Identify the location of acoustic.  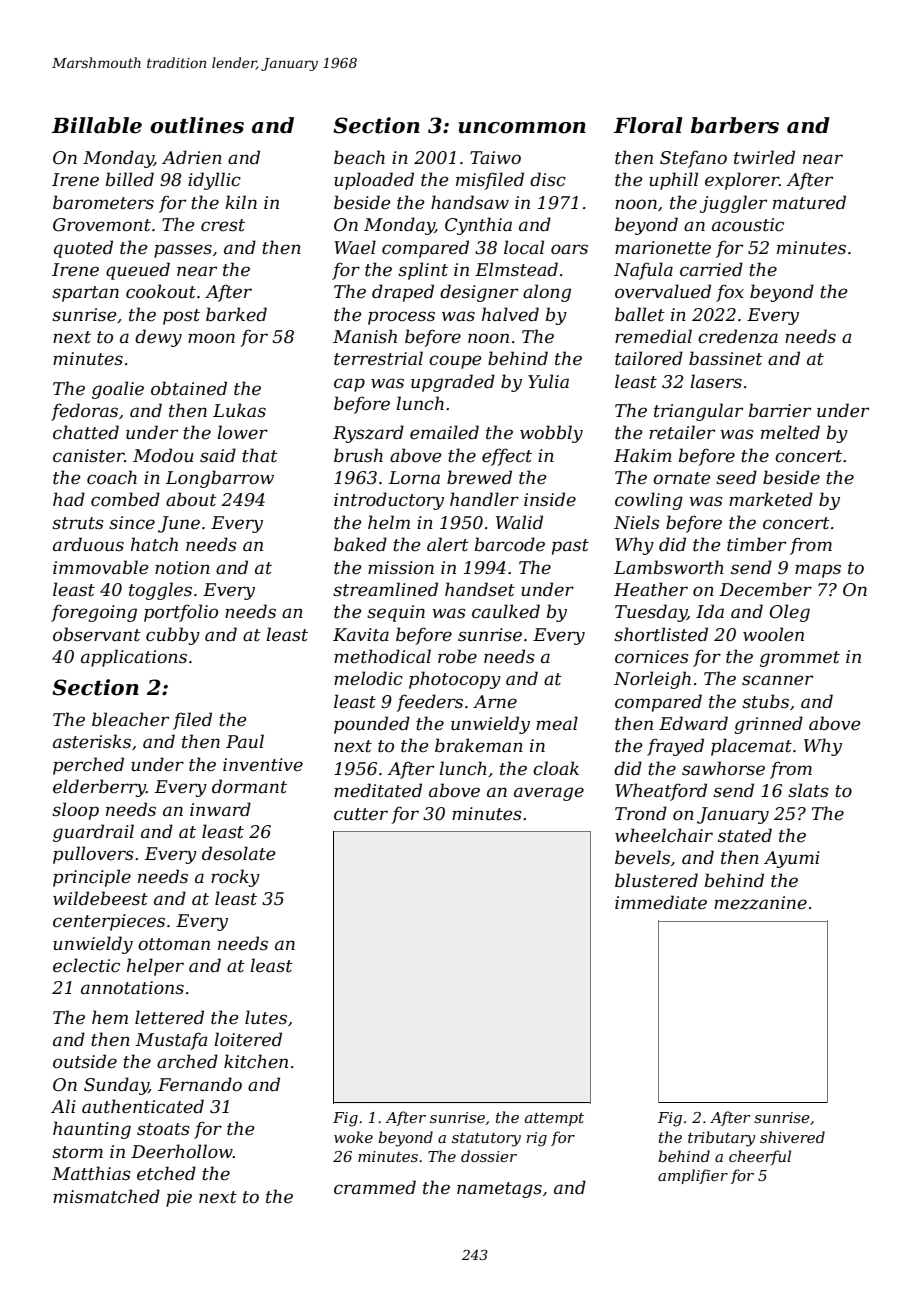
(748, 225).
